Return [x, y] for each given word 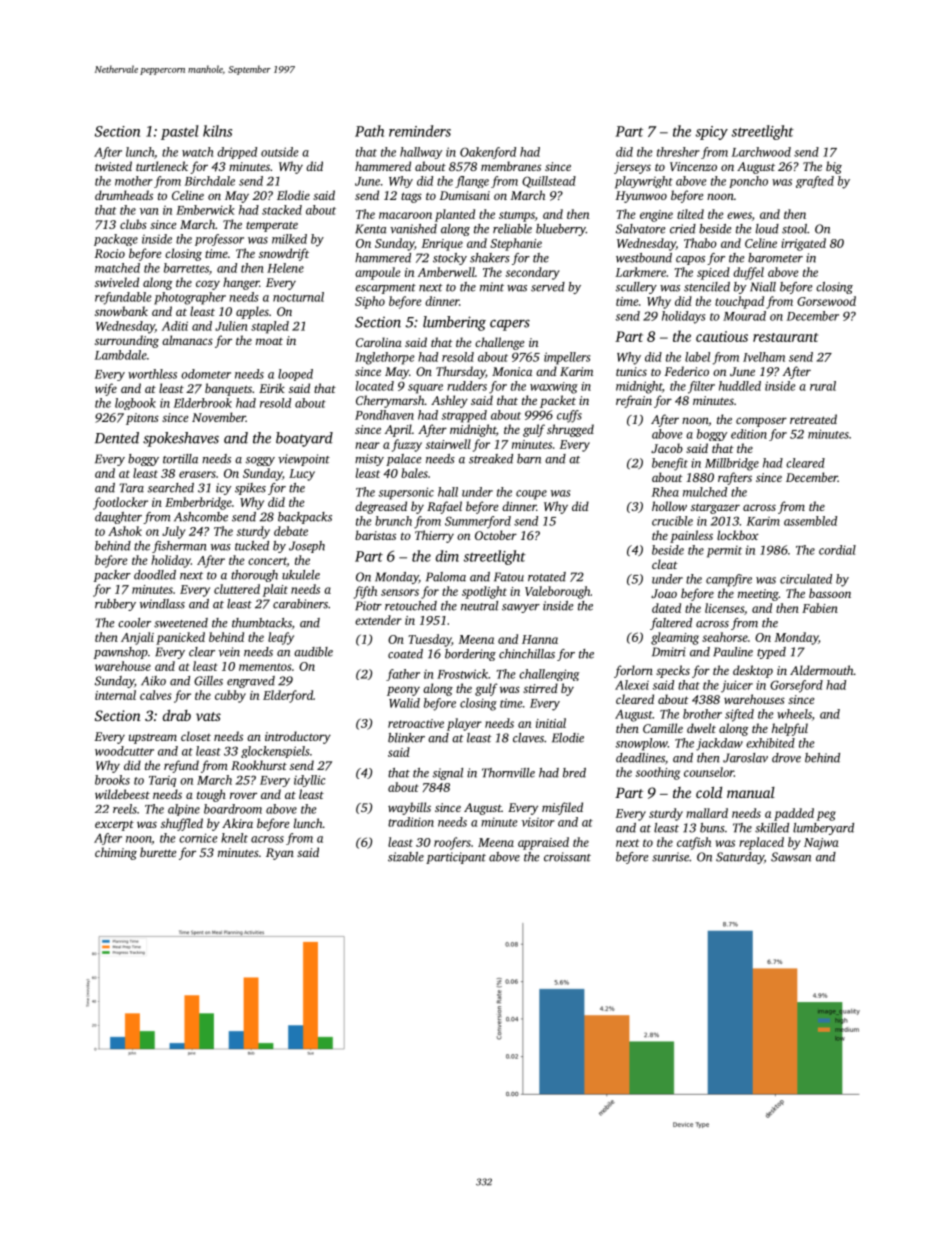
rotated [547, 577]
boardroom [233, 809]
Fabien [820, 608]
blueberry [561, 230]
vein [229, 652]
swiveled [117, 282]
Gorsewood [826, 301]
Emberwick [205, 210]
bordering [470, 655]
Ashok [125, 531]
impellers [567, 358]
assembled [810, 521]
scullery [636, 288]
